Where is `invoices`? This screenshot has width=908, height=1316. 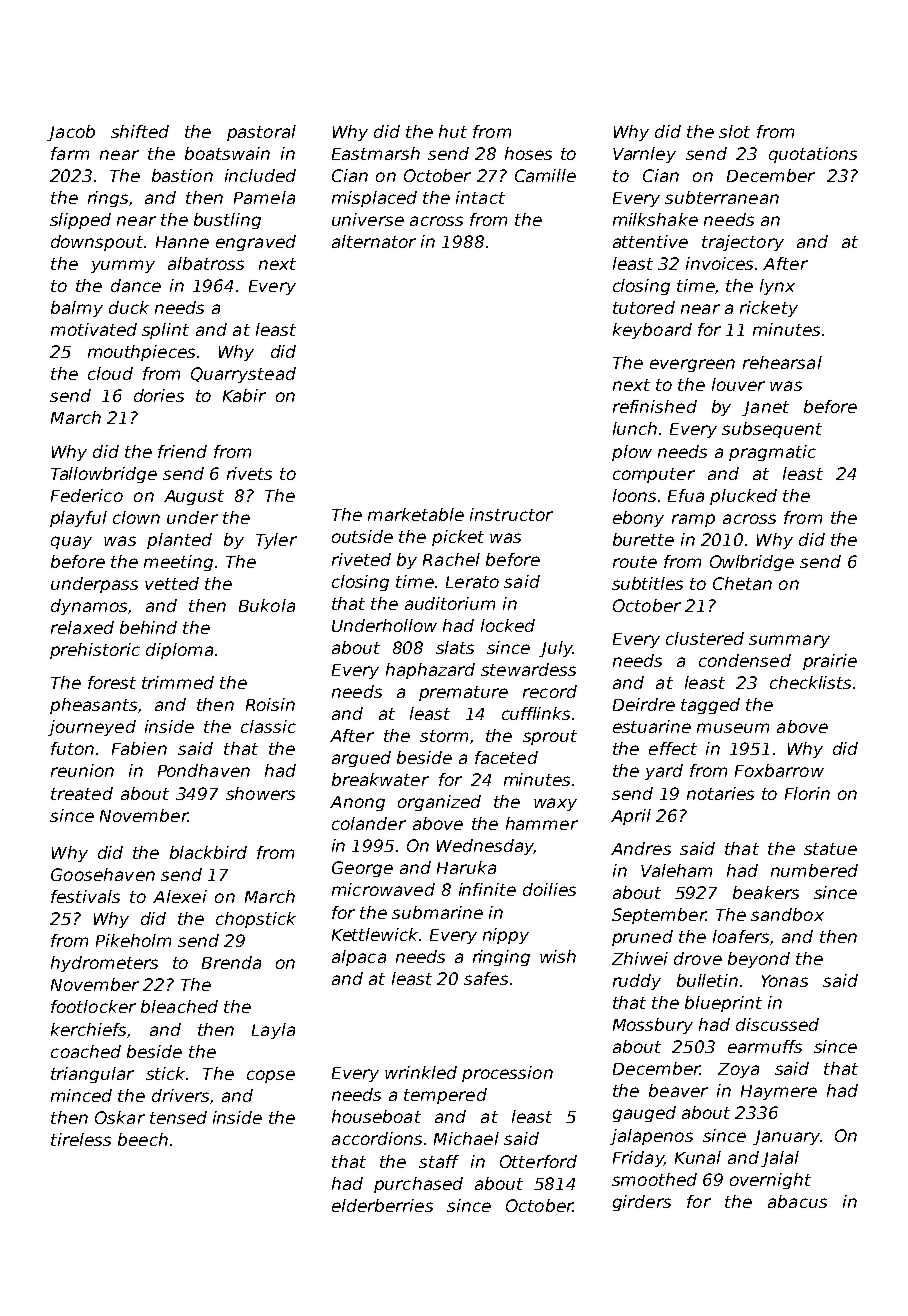
invoices is located at coordinates (719, 263).
